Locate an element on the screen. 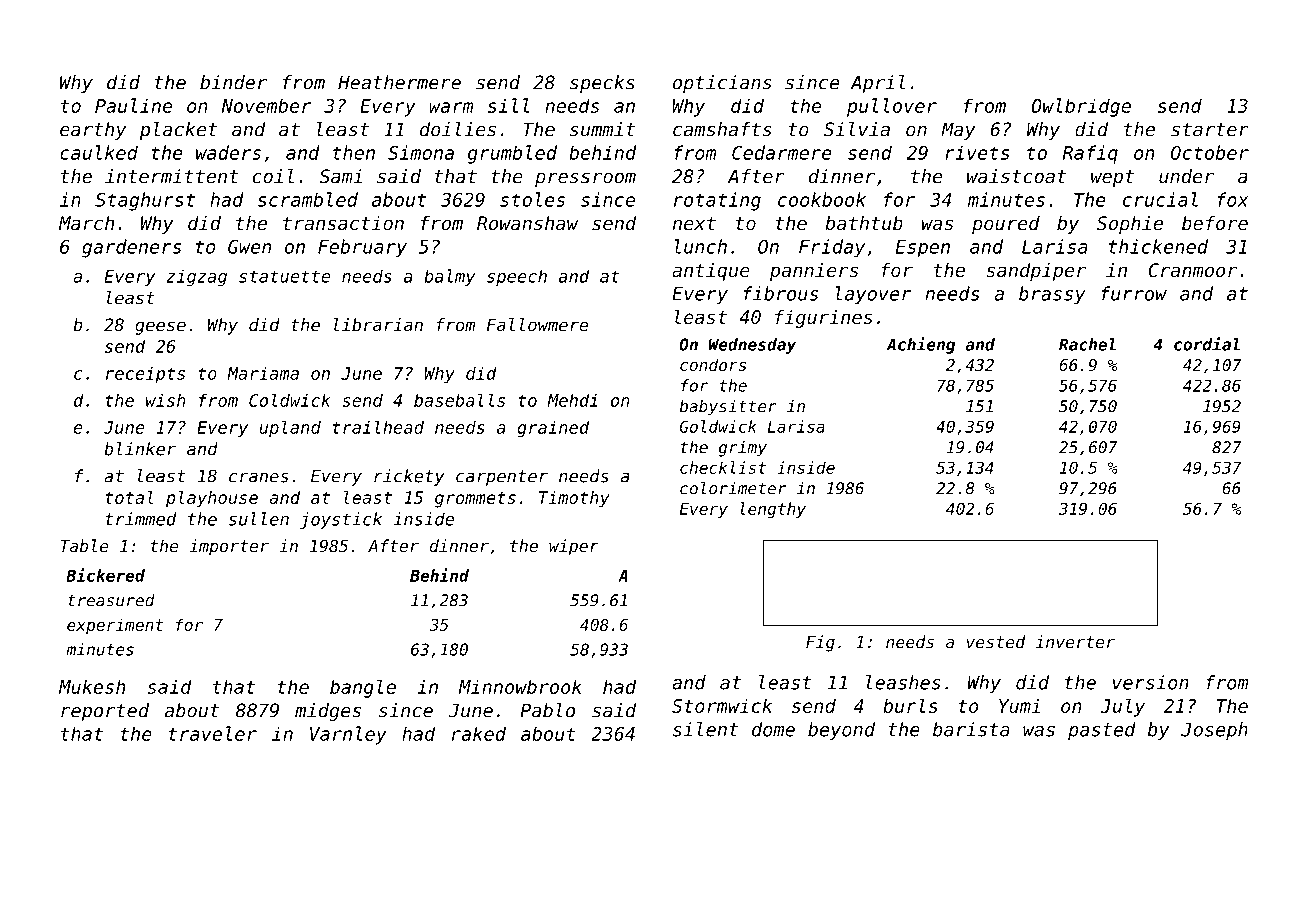 The height and width of the screenshot is (924, 1308). opticians is located at coordinates (722, 84).
